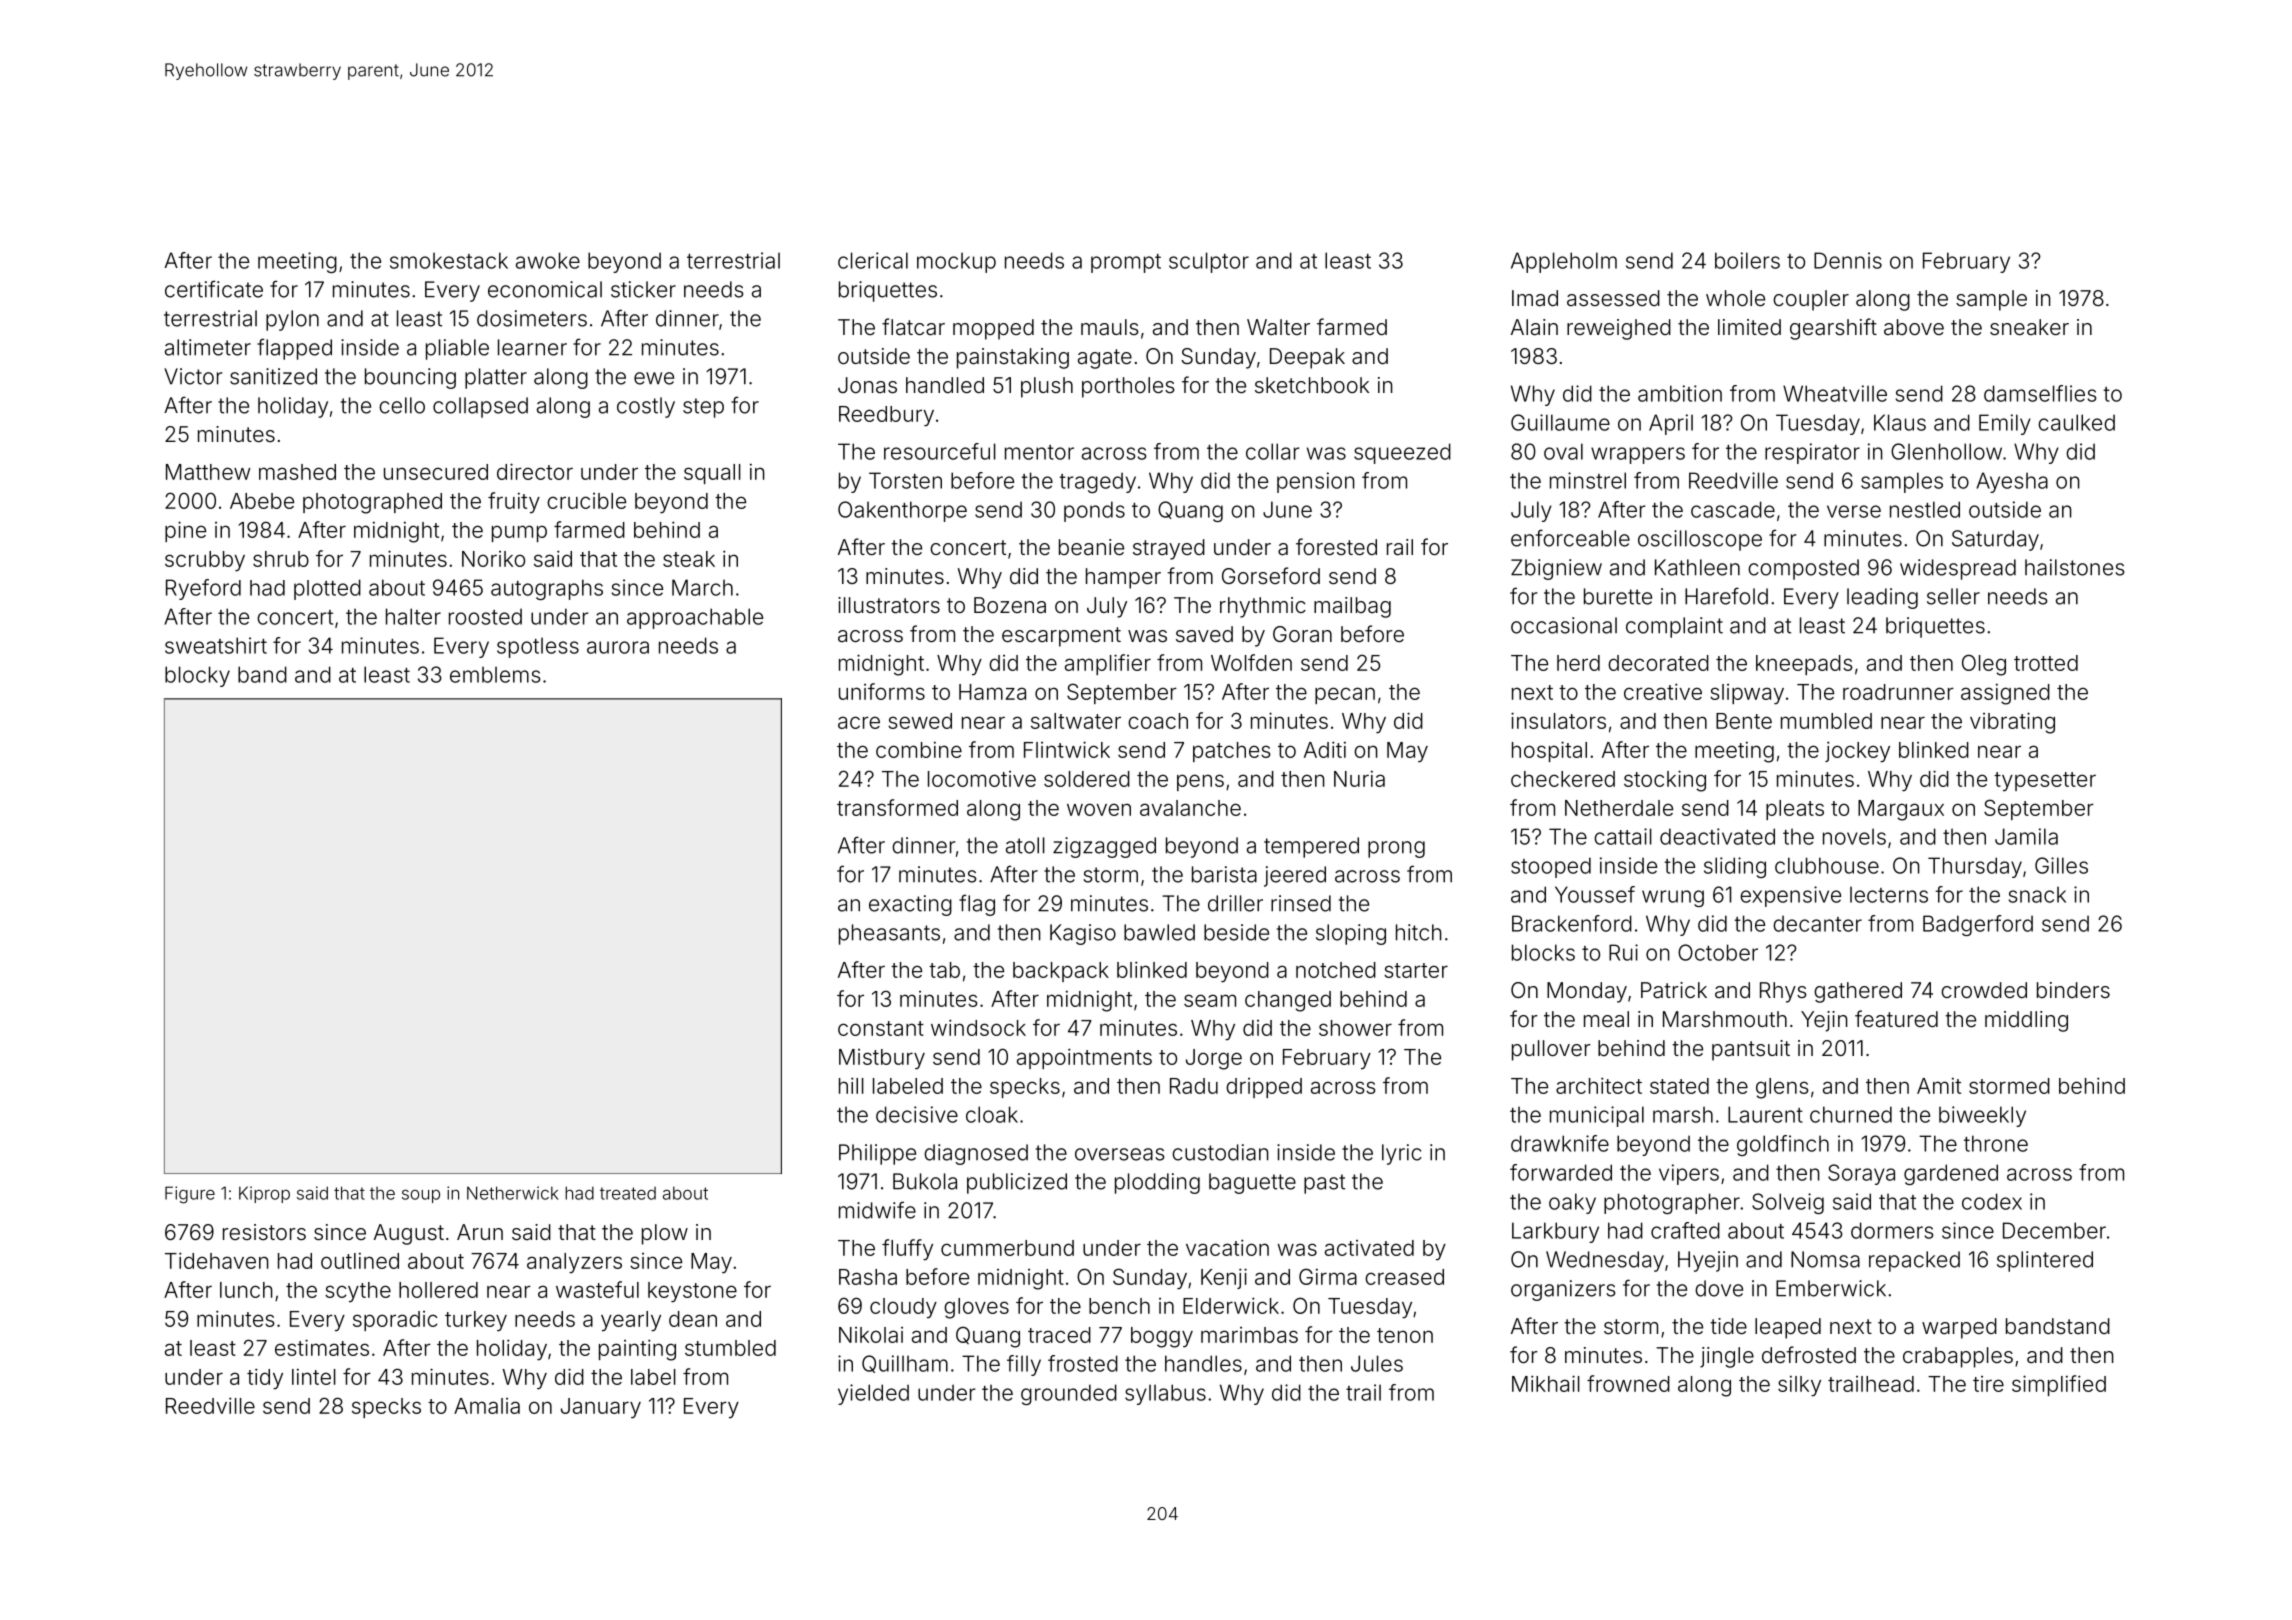  I want to click on blocky, so click(197, 676).
